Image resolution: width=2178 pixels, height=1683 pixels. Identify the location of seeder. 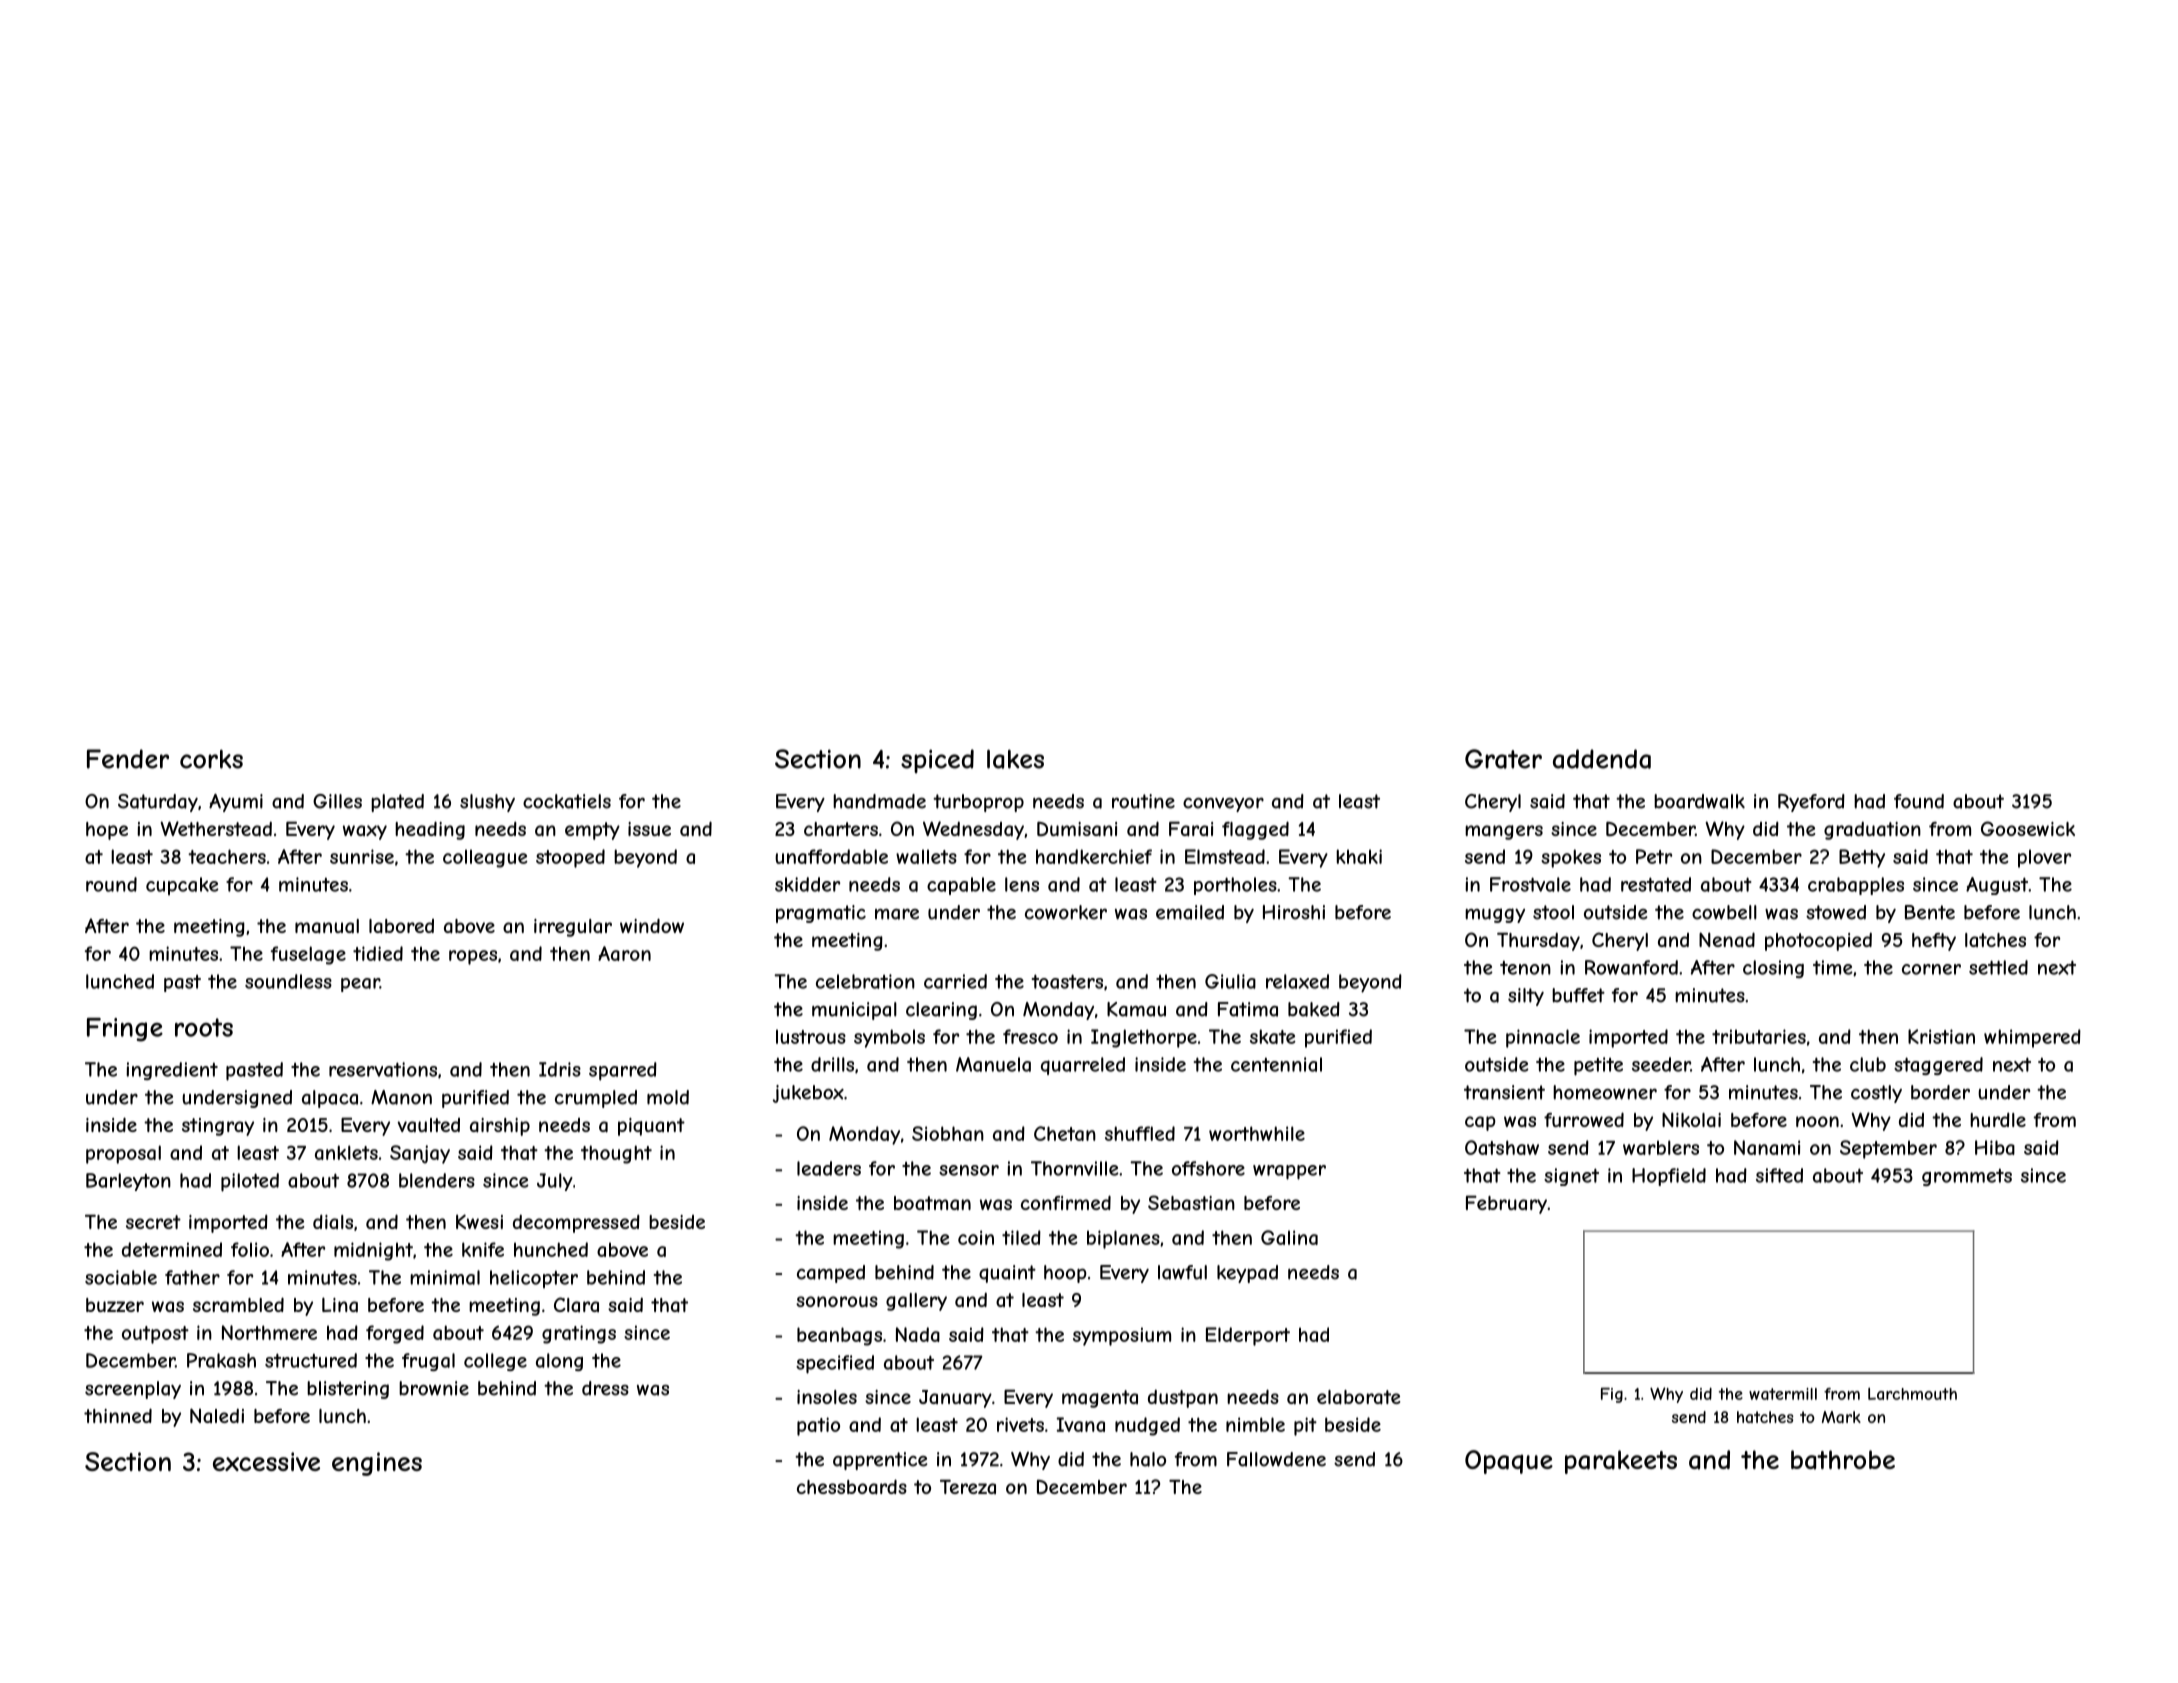
(1661, 1064).
